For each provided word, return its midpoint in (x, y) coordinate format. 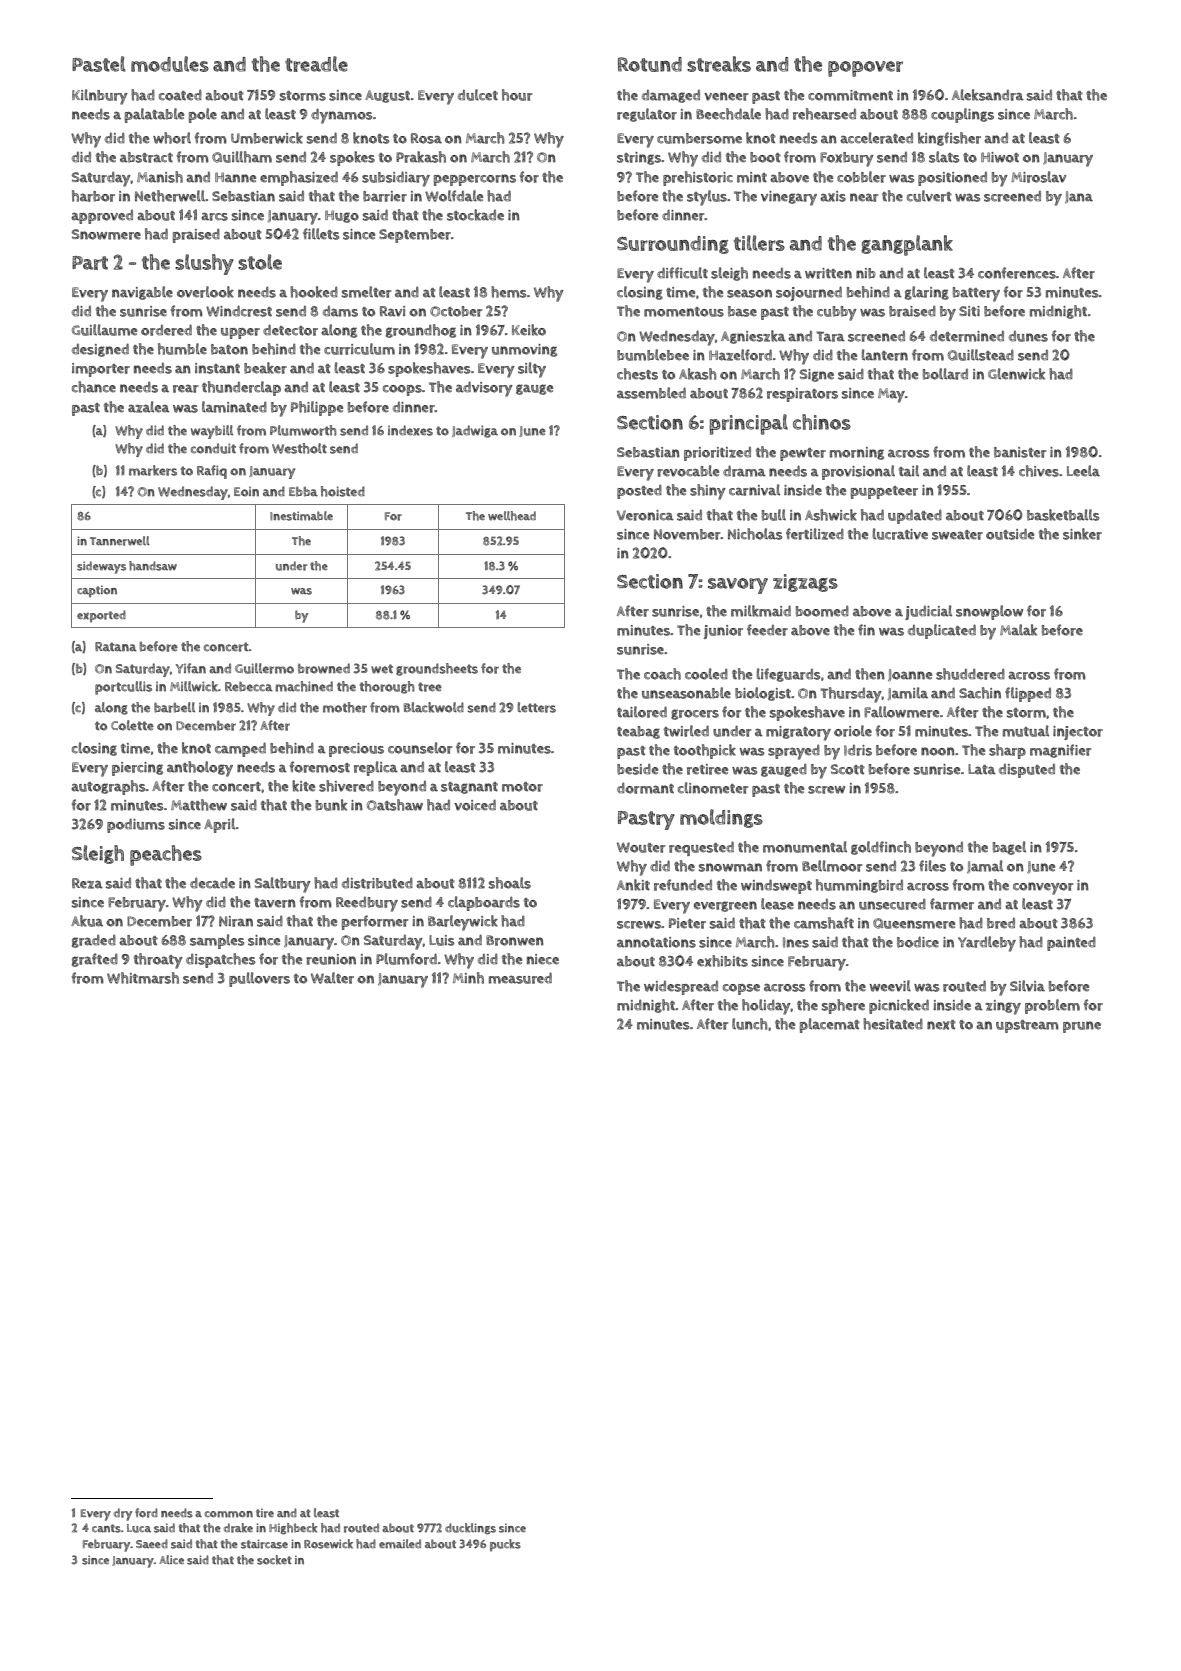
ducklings (470, 1529)
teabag (638, 732)
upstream (1027, 1026)
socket (274, 1560)
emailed (400, 1544)
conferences (1017, 273)
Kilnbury (100, 97)
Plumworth (303, 430)
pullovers (259, 979)
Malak (1018, 630)
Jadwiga (475, 431)
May (891, 395)
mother (345, 707)
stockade (475, 215)
